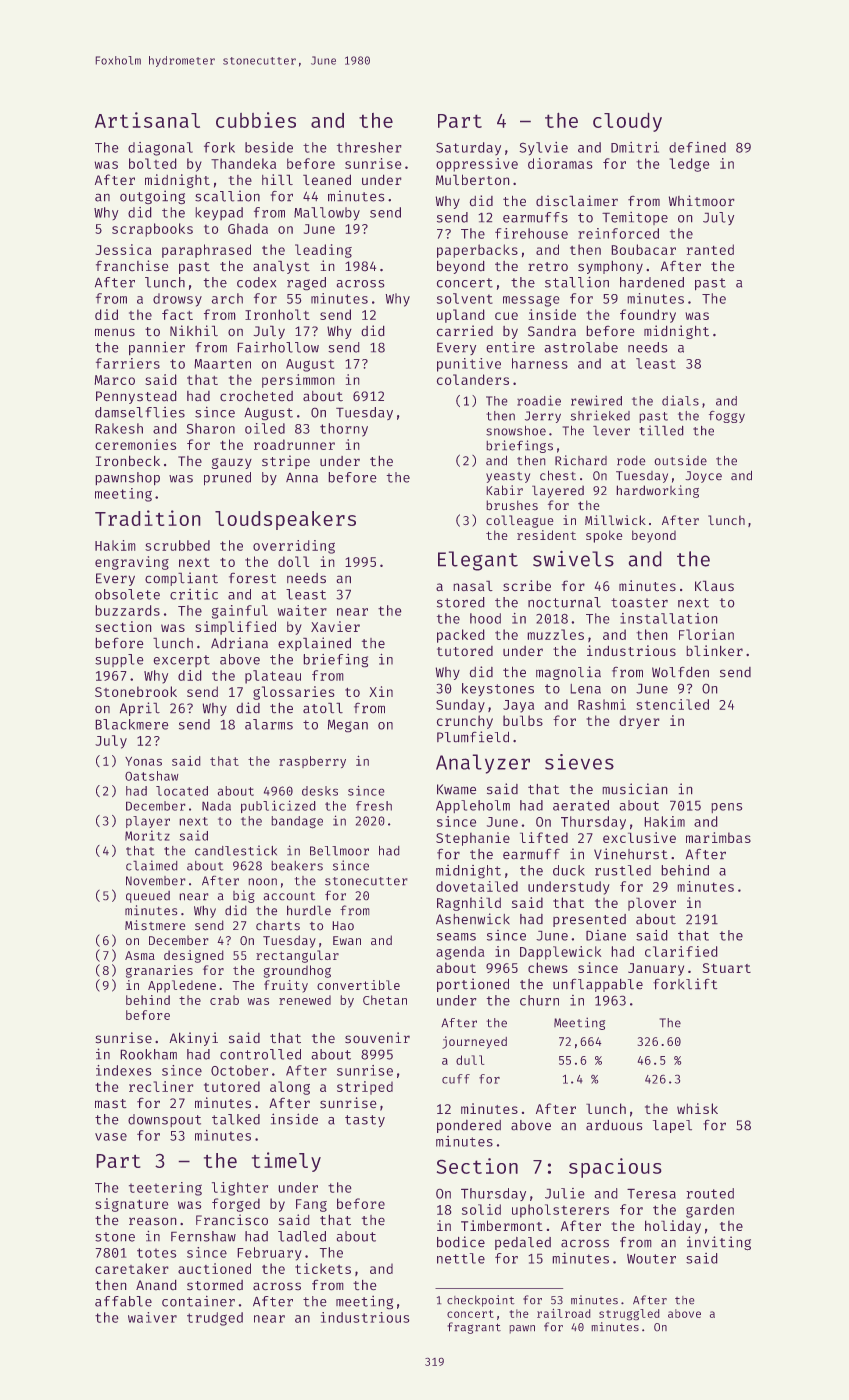 This screenshot has height=1400, width=849. I want to click on buzzards, so click(128, 610).
